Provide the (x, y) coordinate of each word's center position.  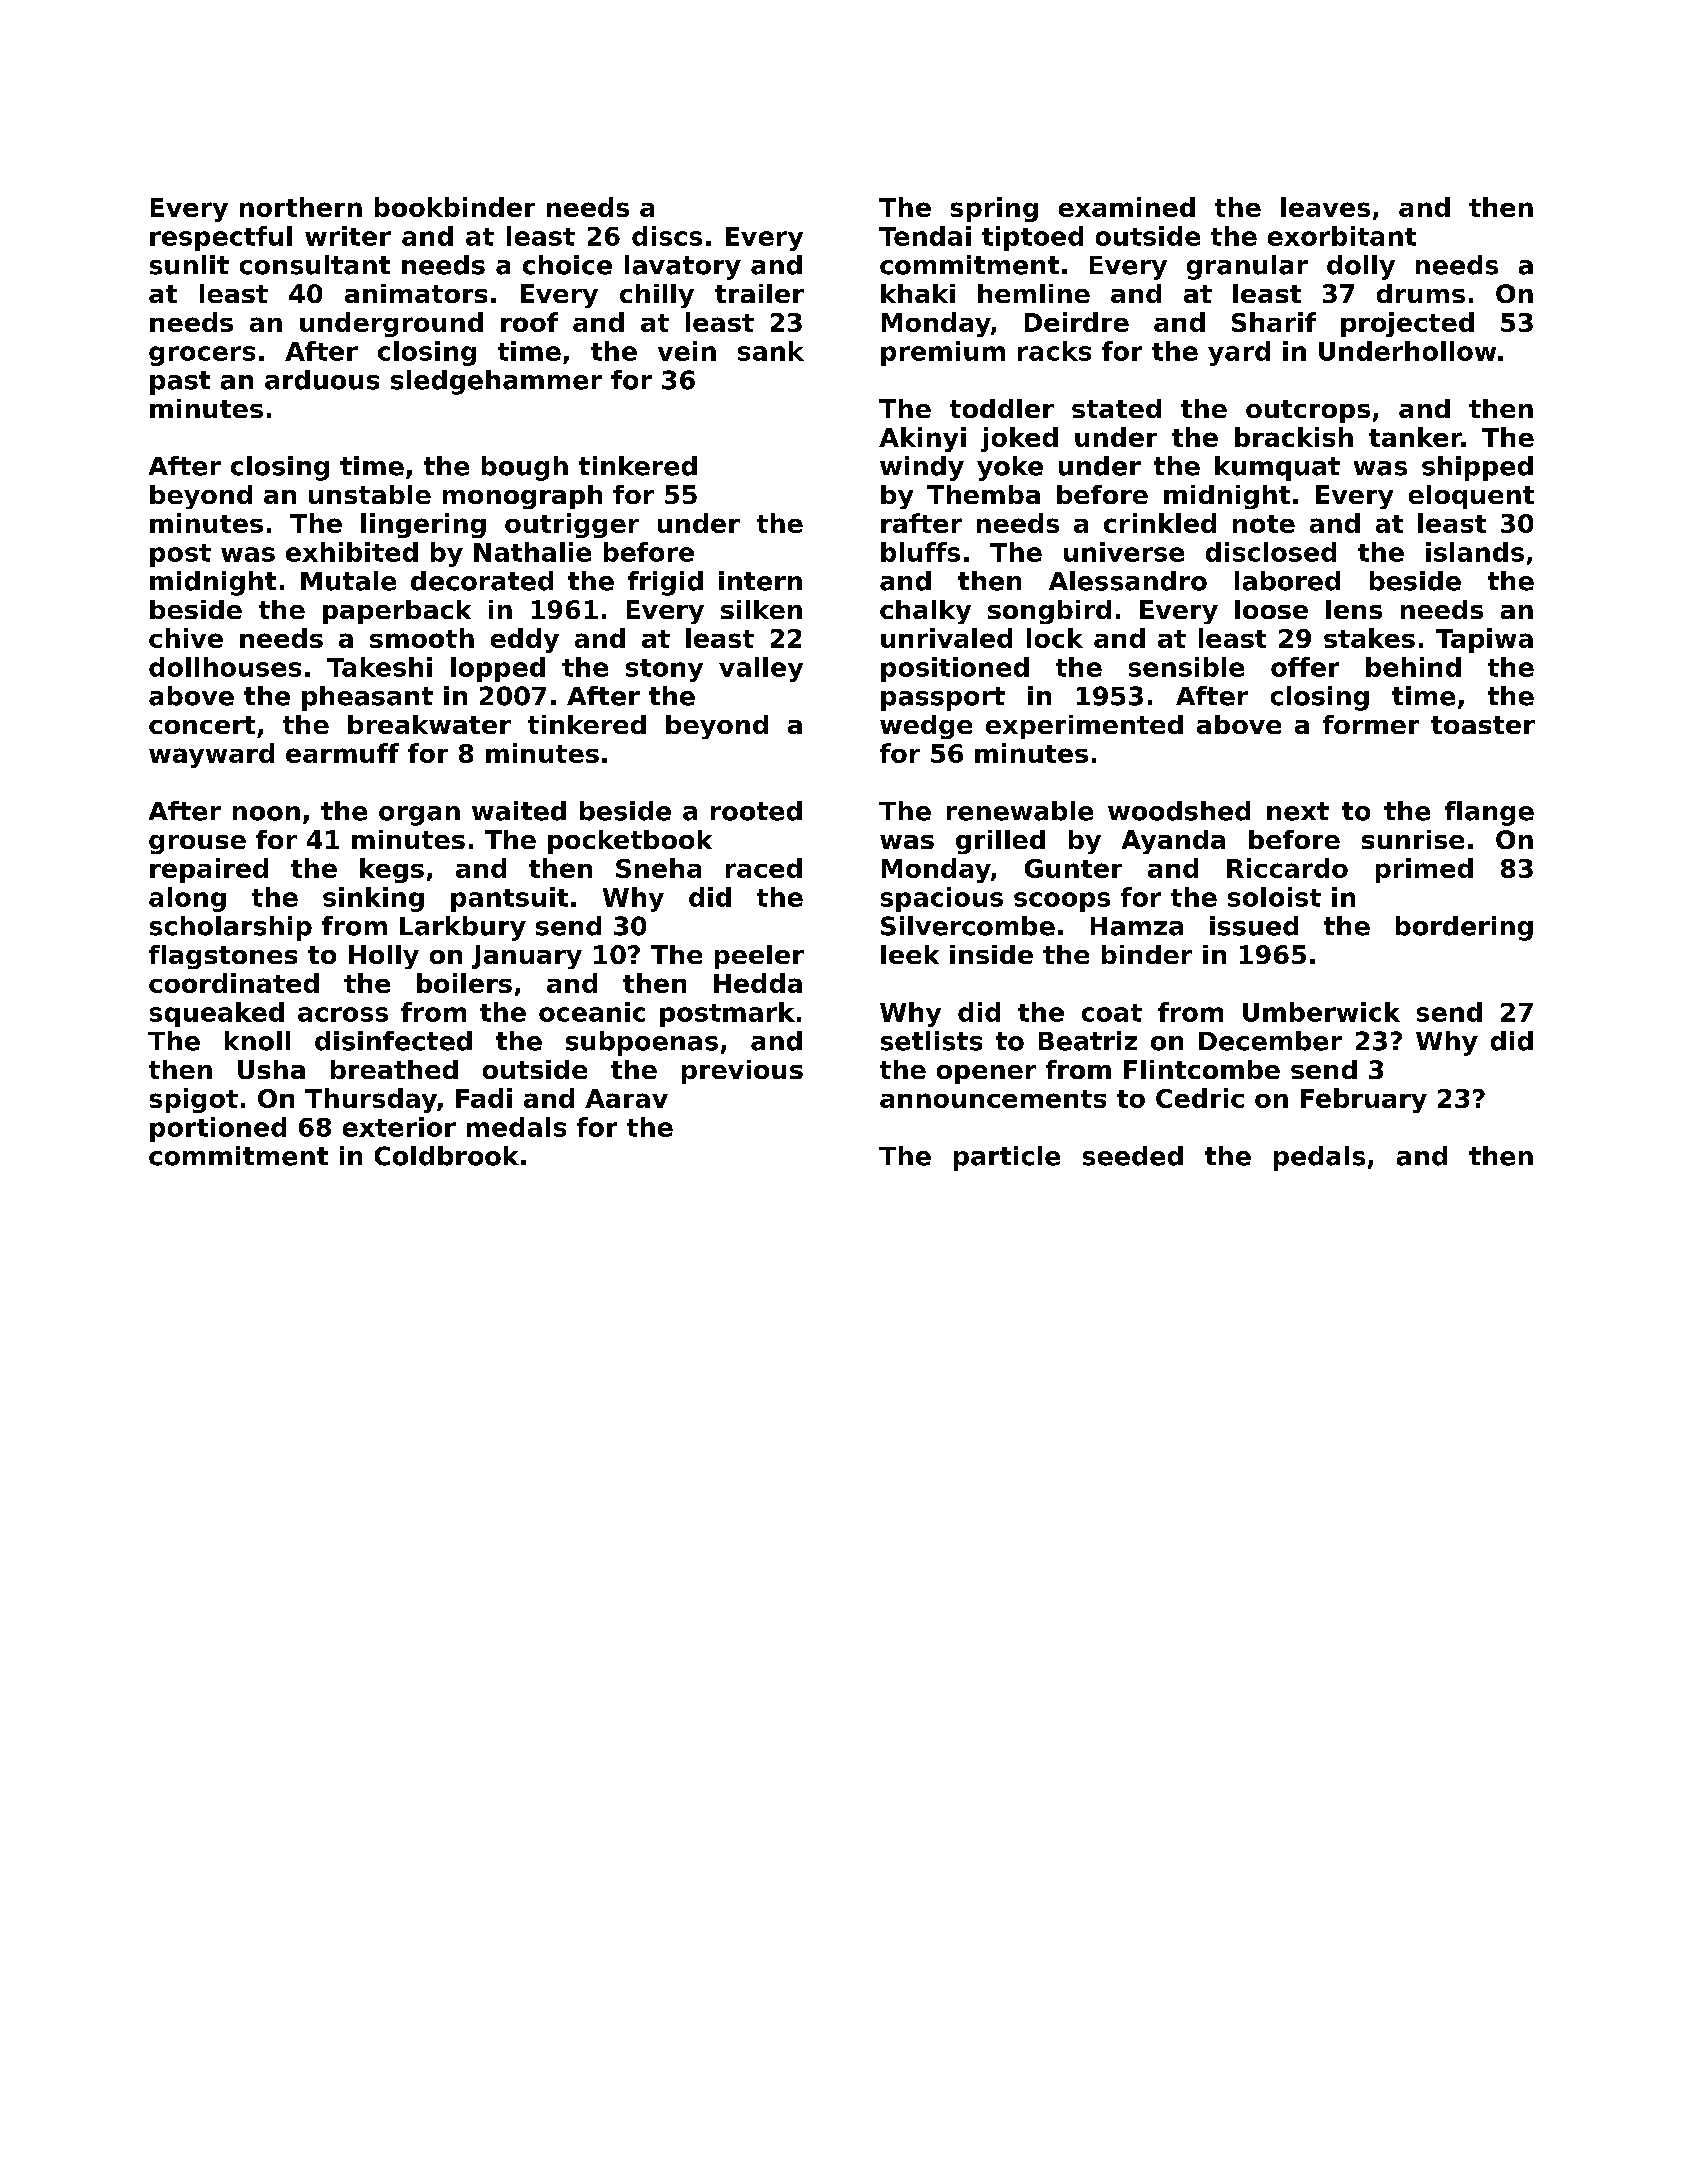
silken (761, 609)
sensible (1186, 667)
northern (301, 207)
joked (1019, 439)
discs (667, 236)
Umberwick (1321, 1012)
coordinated (234, 983)
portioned (218, 1129)
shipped (1477, 468)
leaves (1325, 207)
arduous (322, 380)
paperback (397, 612)
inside (991, 954)
